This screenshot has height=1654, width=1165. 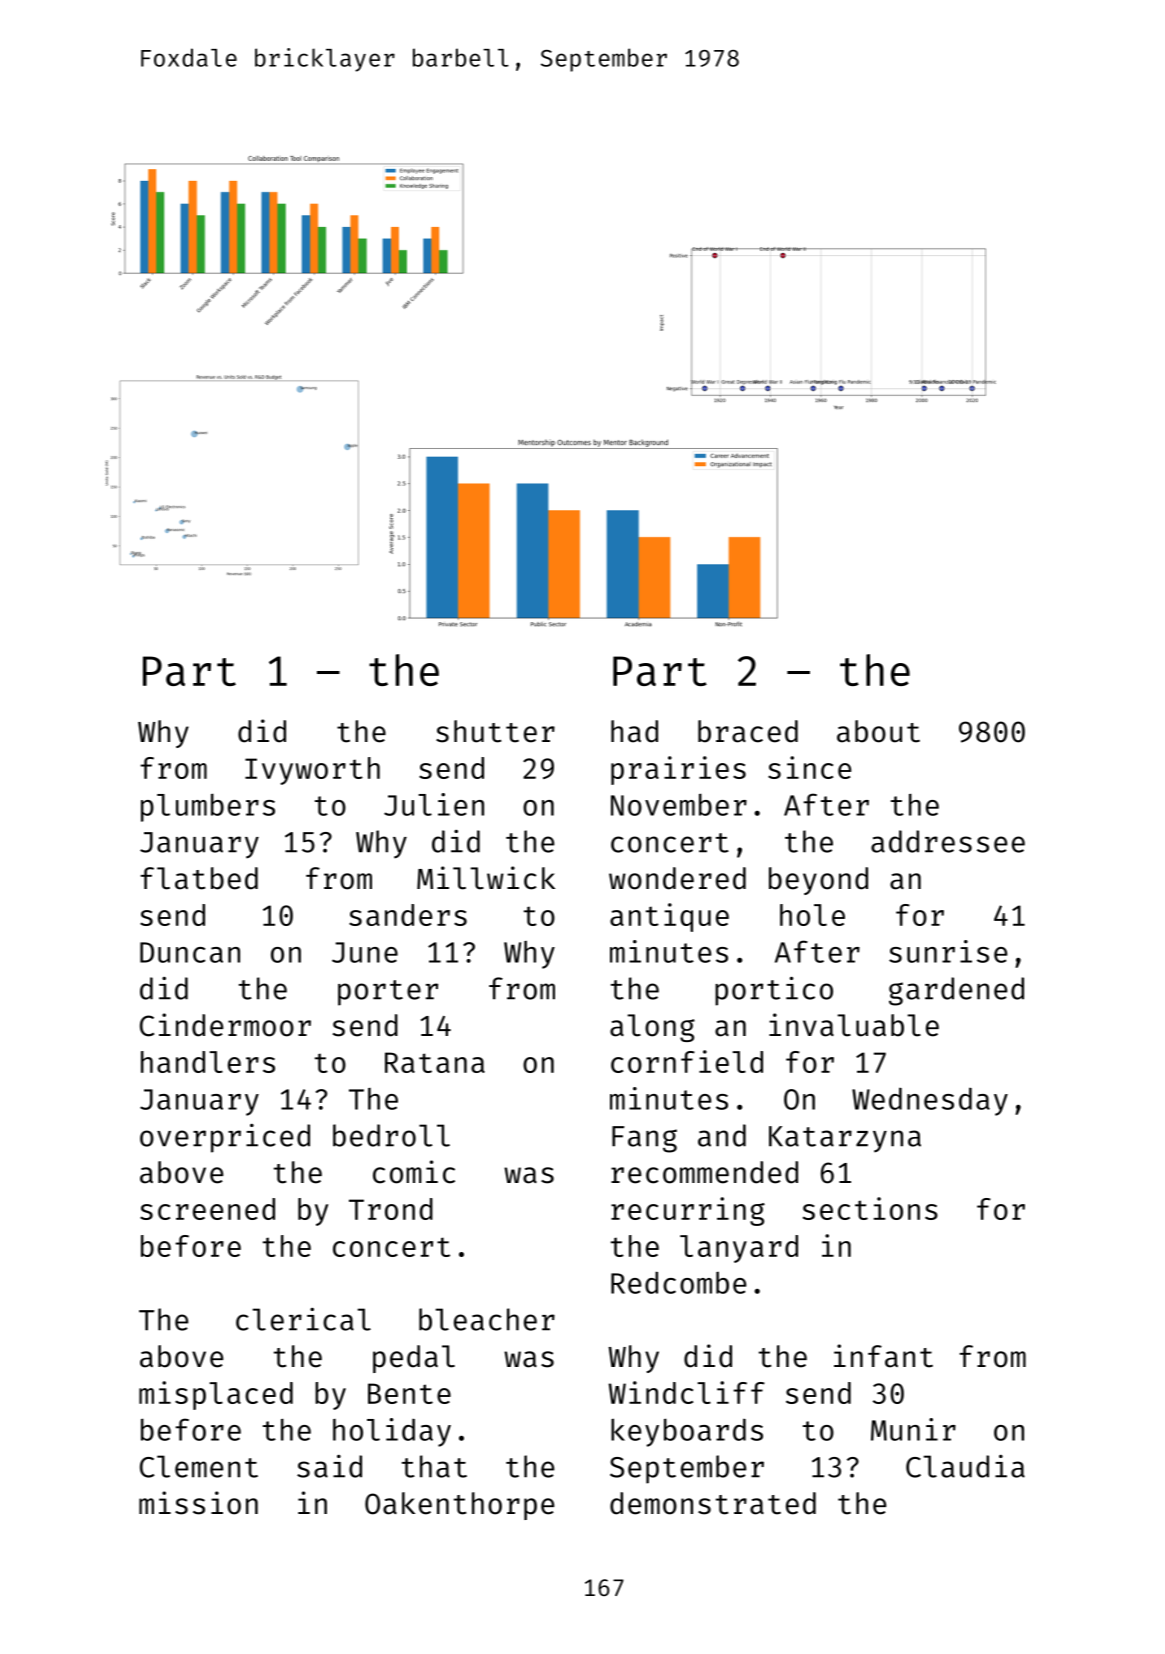 I want to click on prairies, so click(x=678, y=770).
